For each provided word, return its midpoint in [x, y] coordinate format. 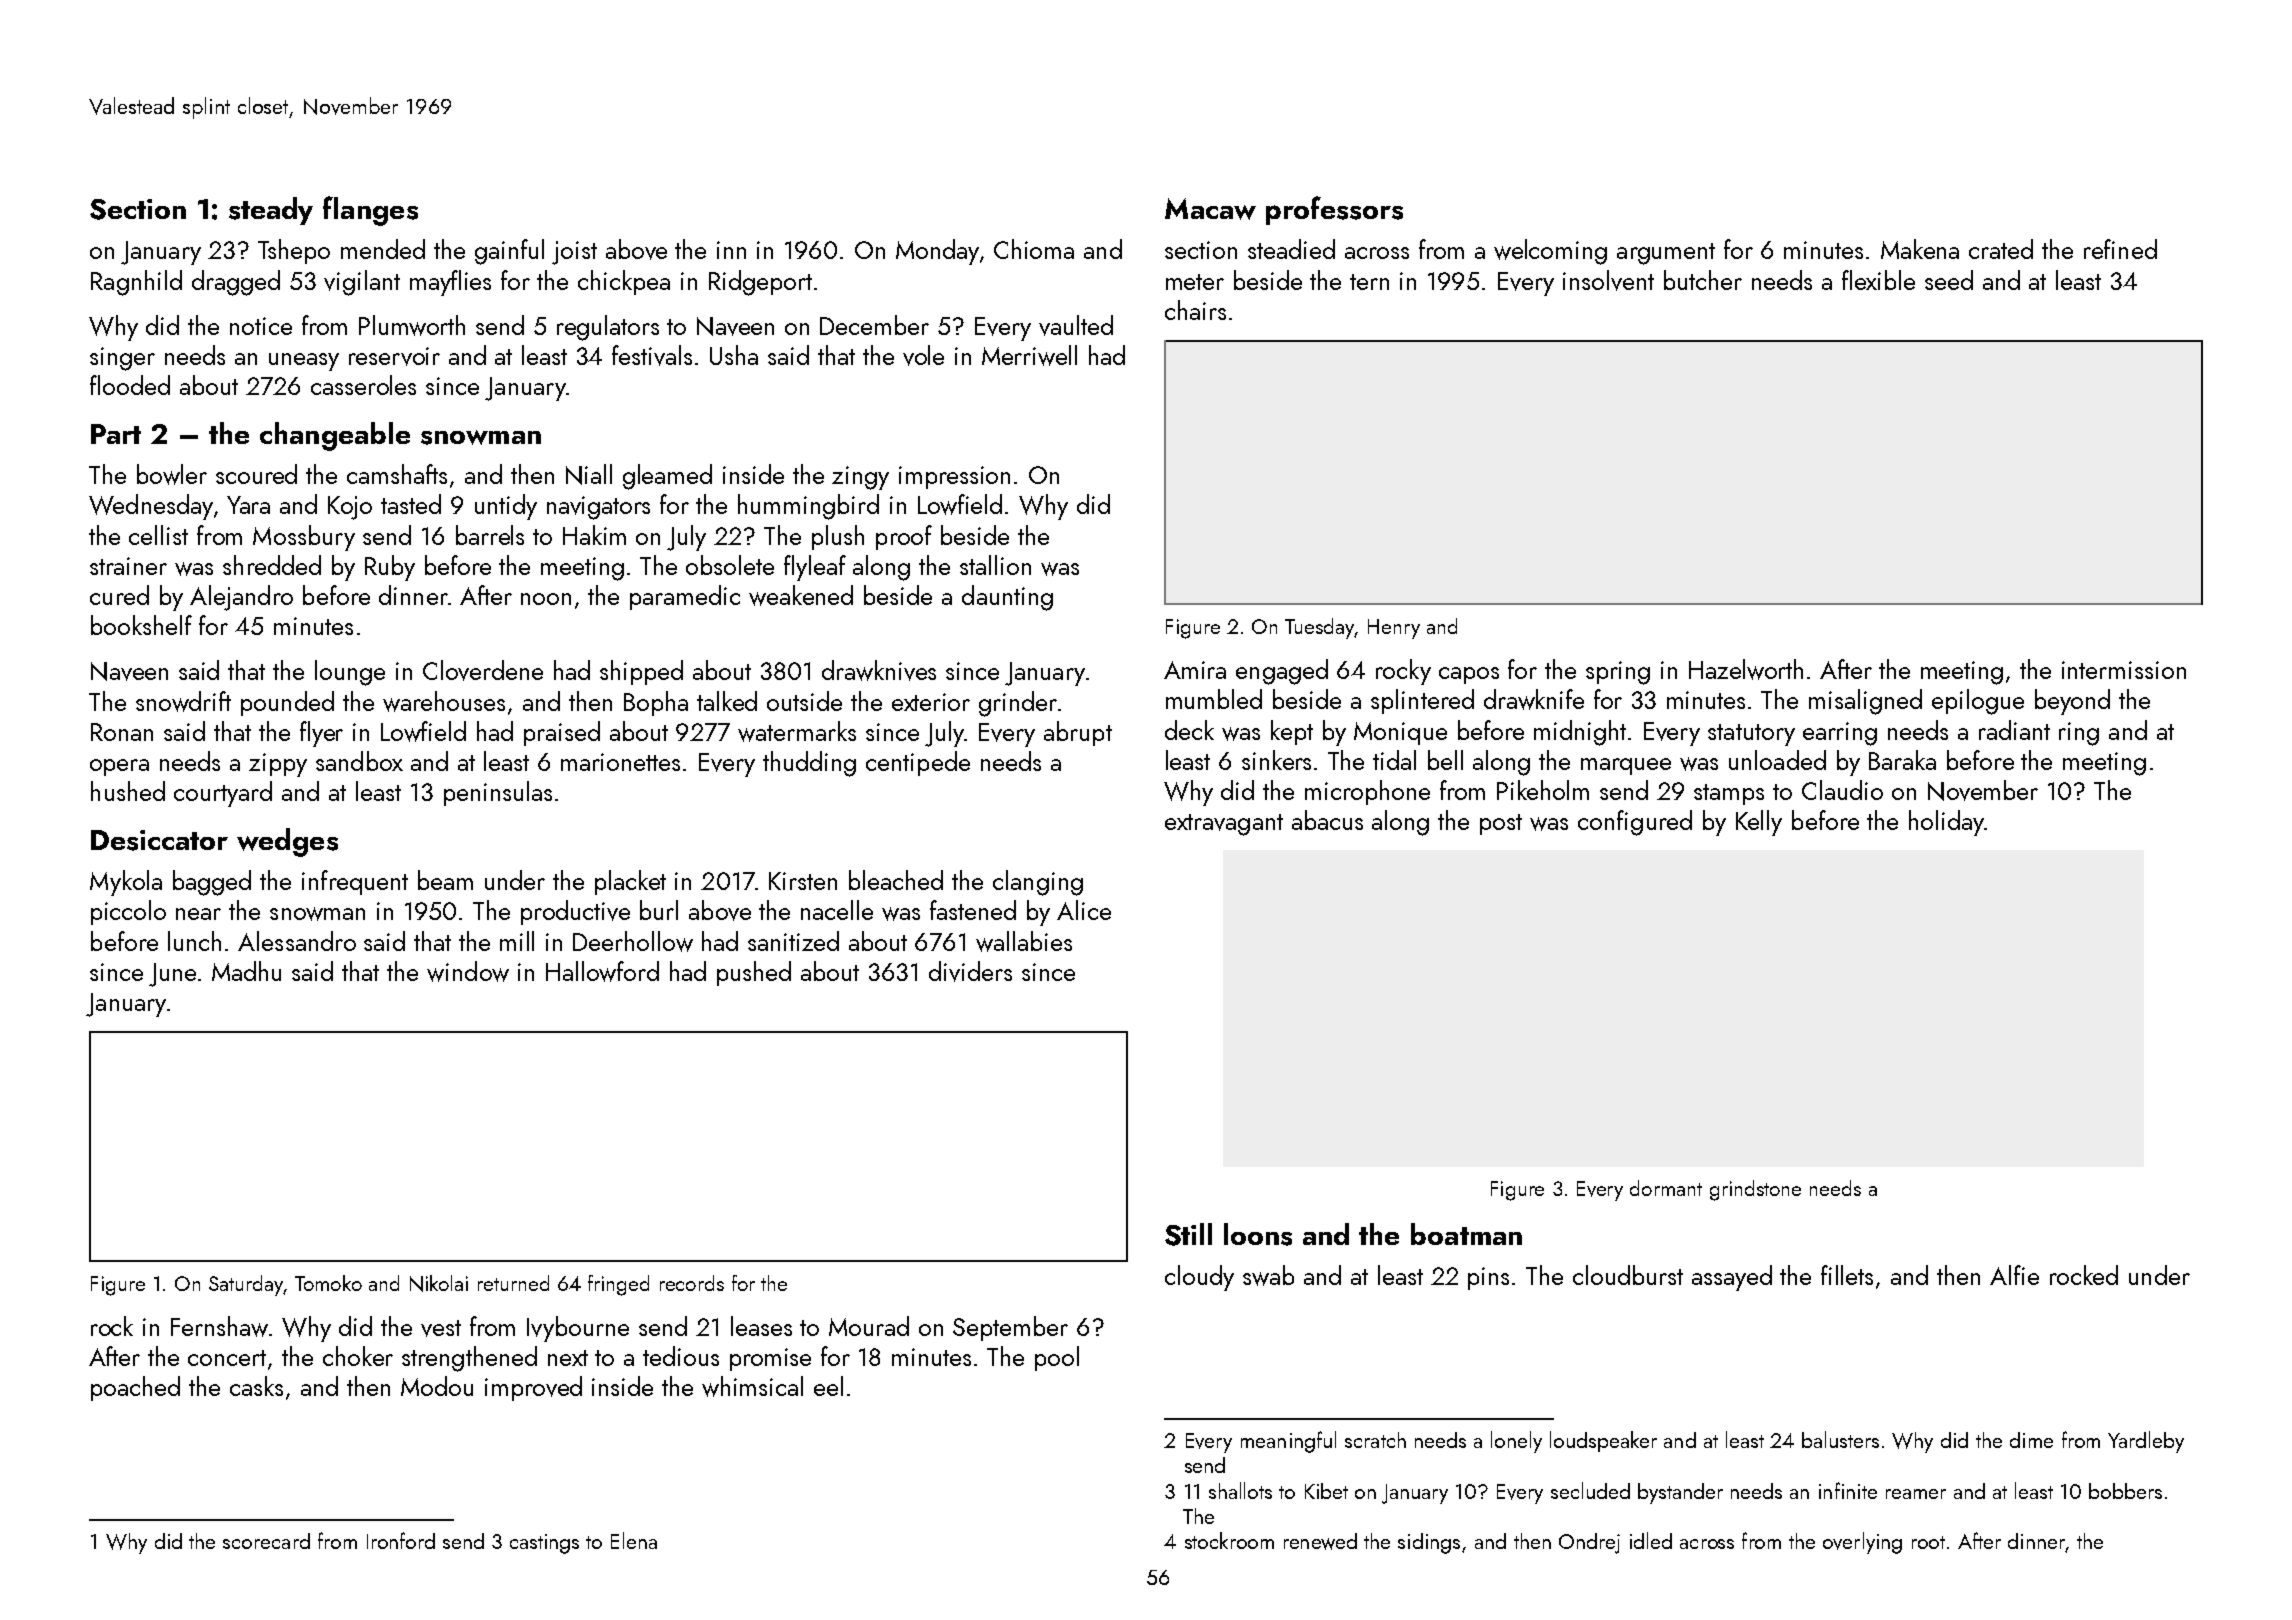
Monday [937, 252]
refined [2120, 249]
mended [383, 249]
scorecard [266, 1541]
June [172, 975]
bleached [896, 880]
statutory [1751, 735]
